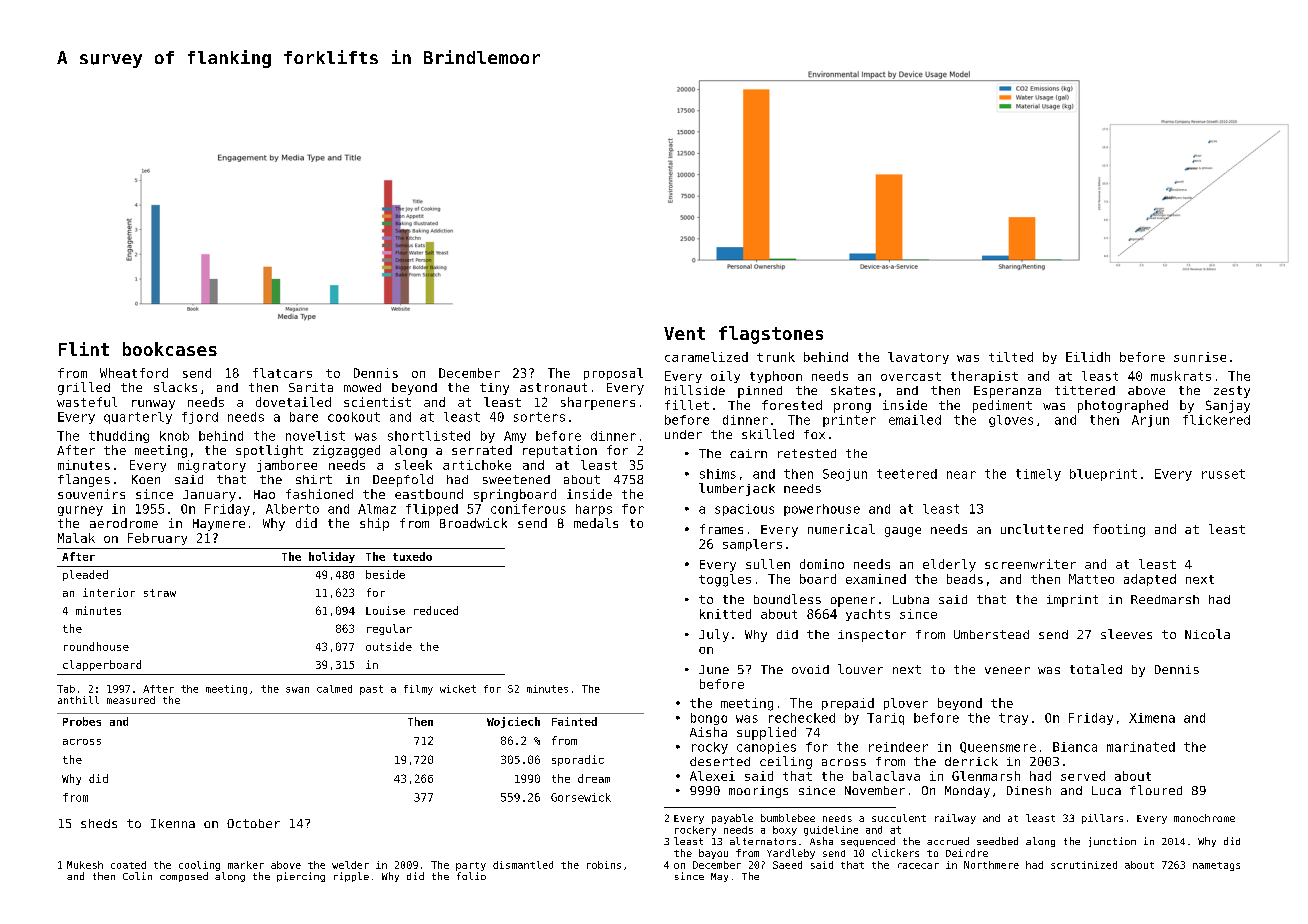 The height and width of the screenshot is (924, 1308). What do you see at coordinates (1207, 634) in the screenshot?
I see `Nicola` at bounding box center [1207, 634].
